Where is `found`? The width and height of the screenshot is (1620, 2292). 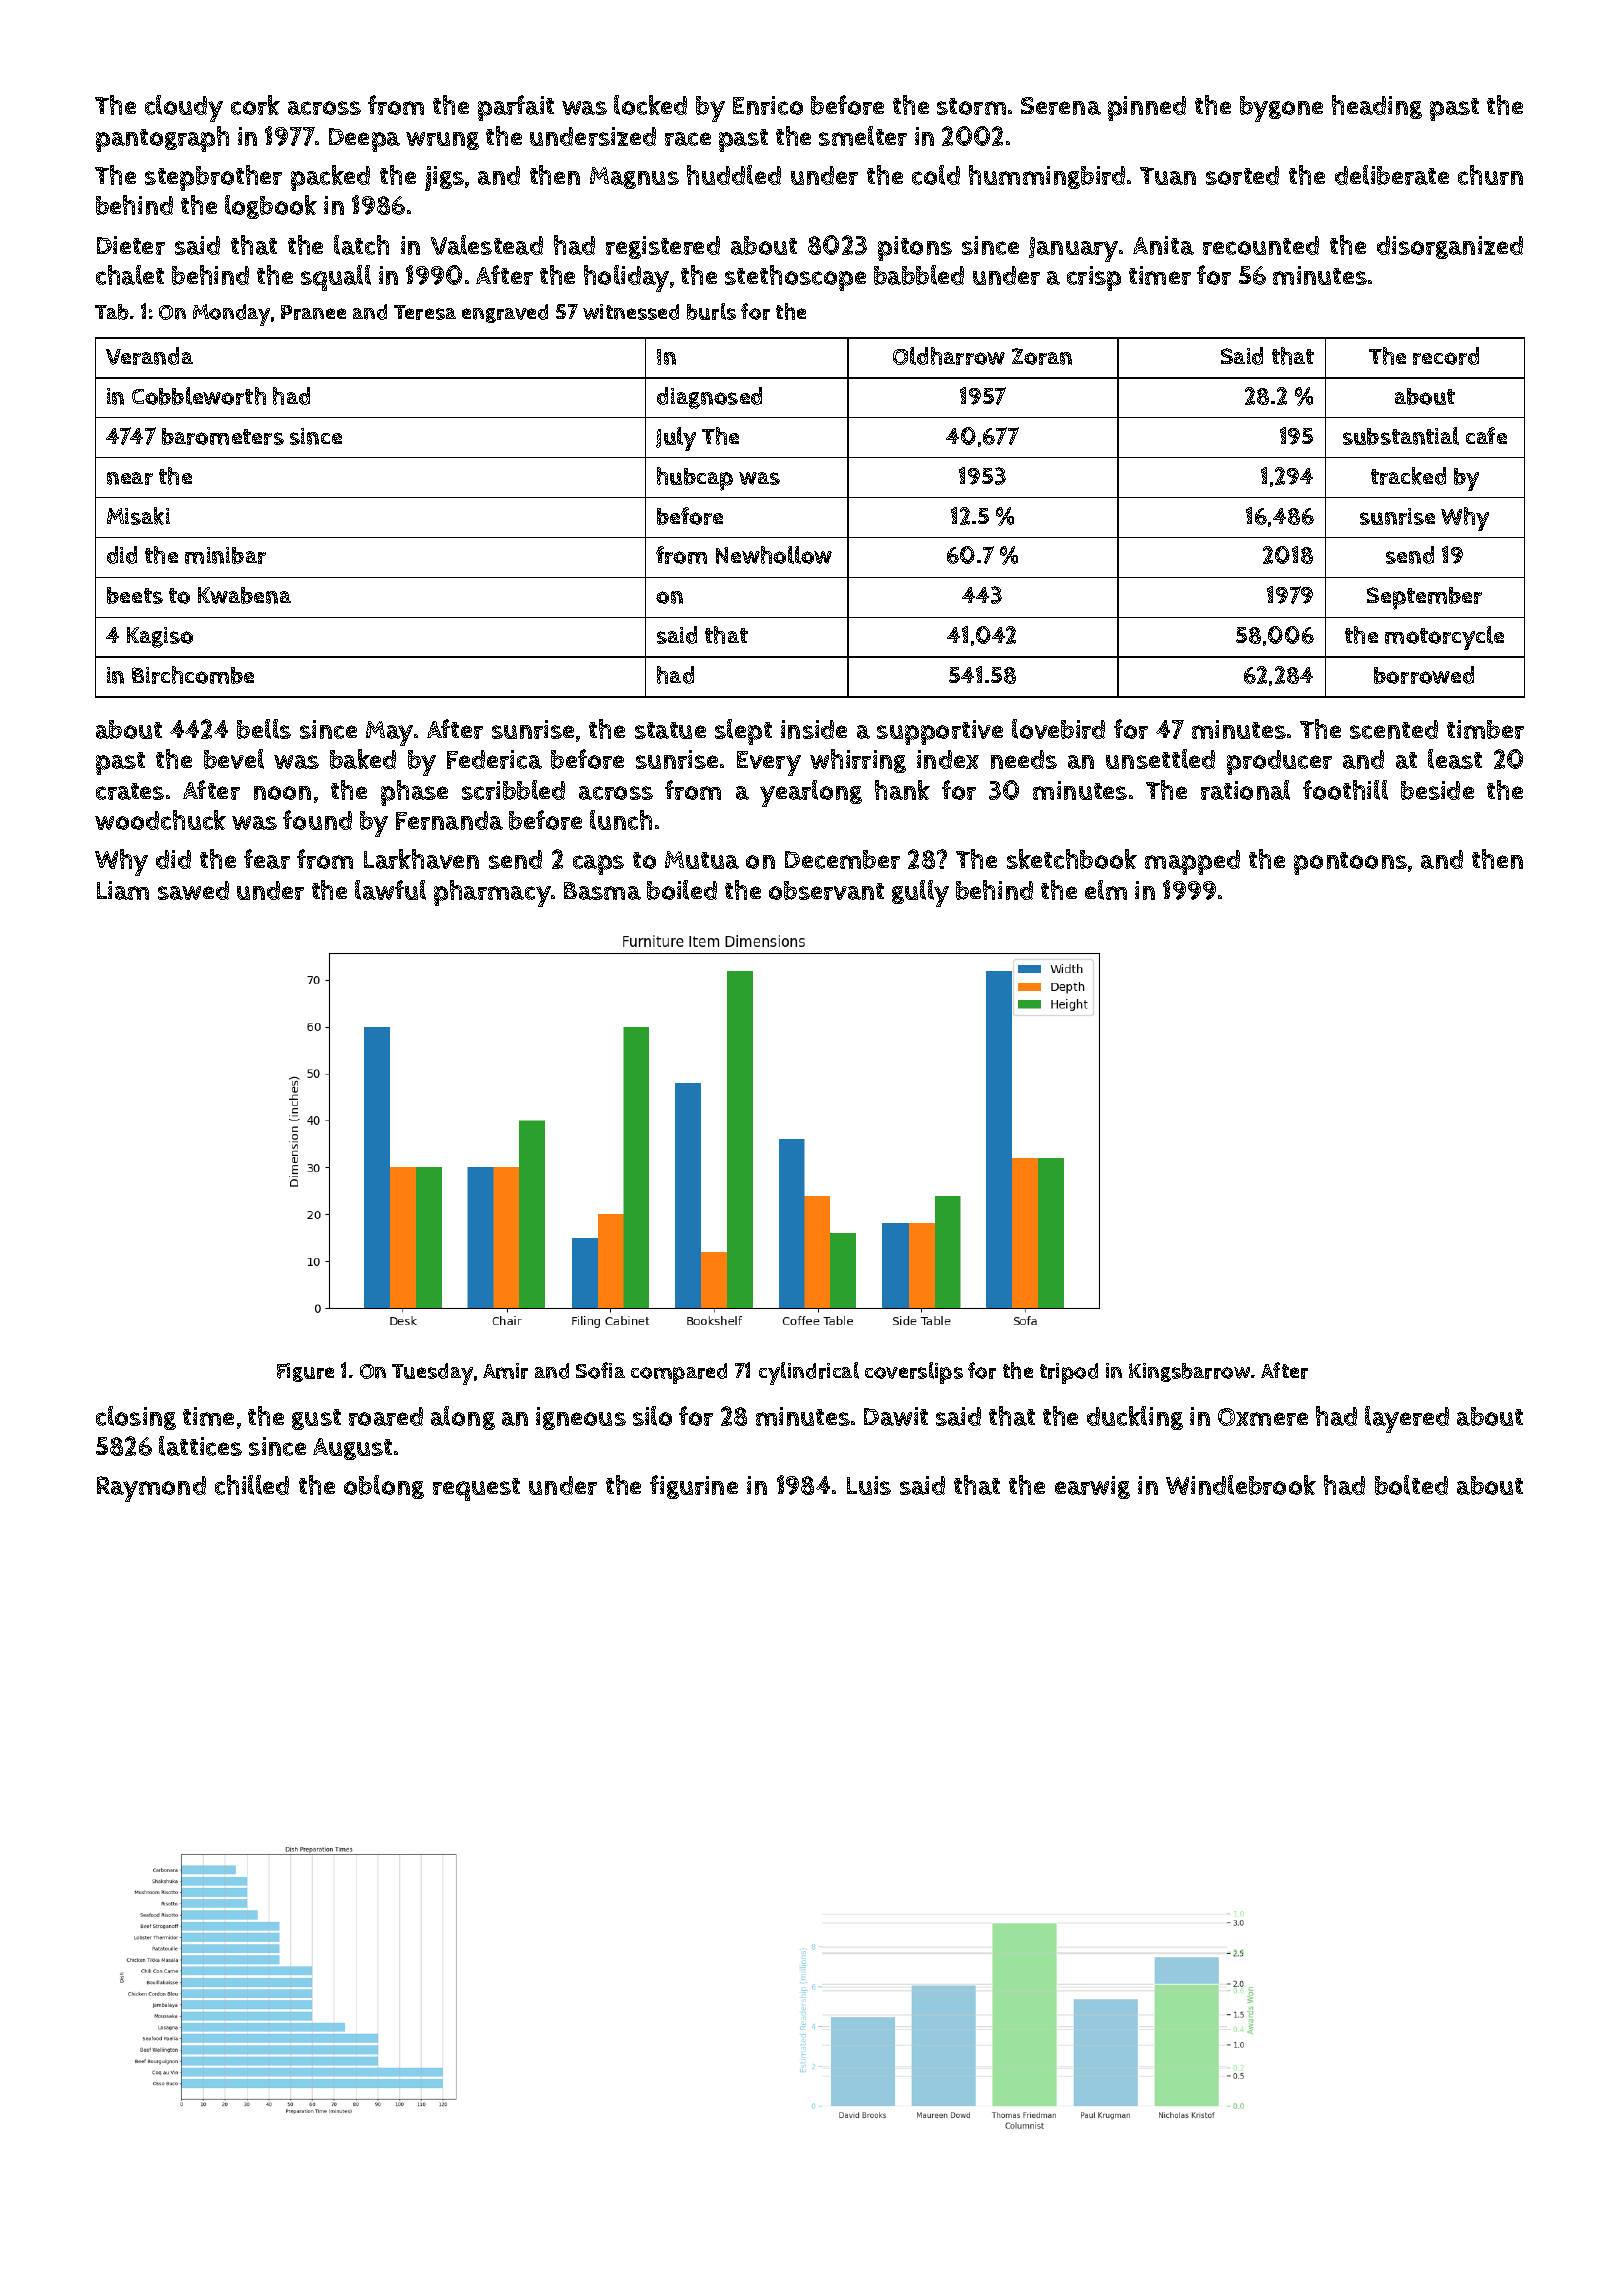 found is located at coordinates (317, 820).
